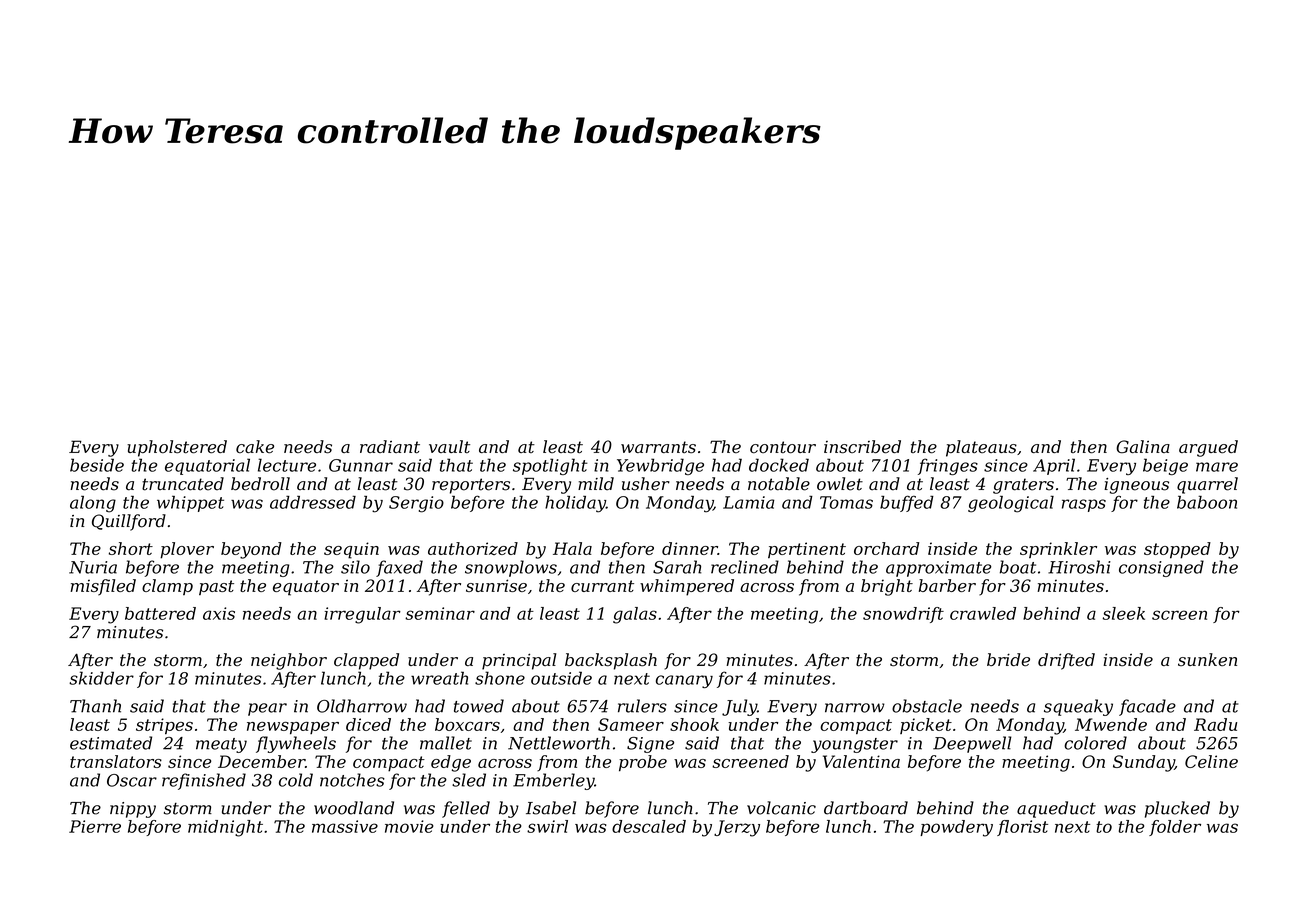 This screenshot has height=924, width=1308. What do you see at coordinates (449, 446) in the screenshot?
I see `vault` at bounding box center [449, 446].
